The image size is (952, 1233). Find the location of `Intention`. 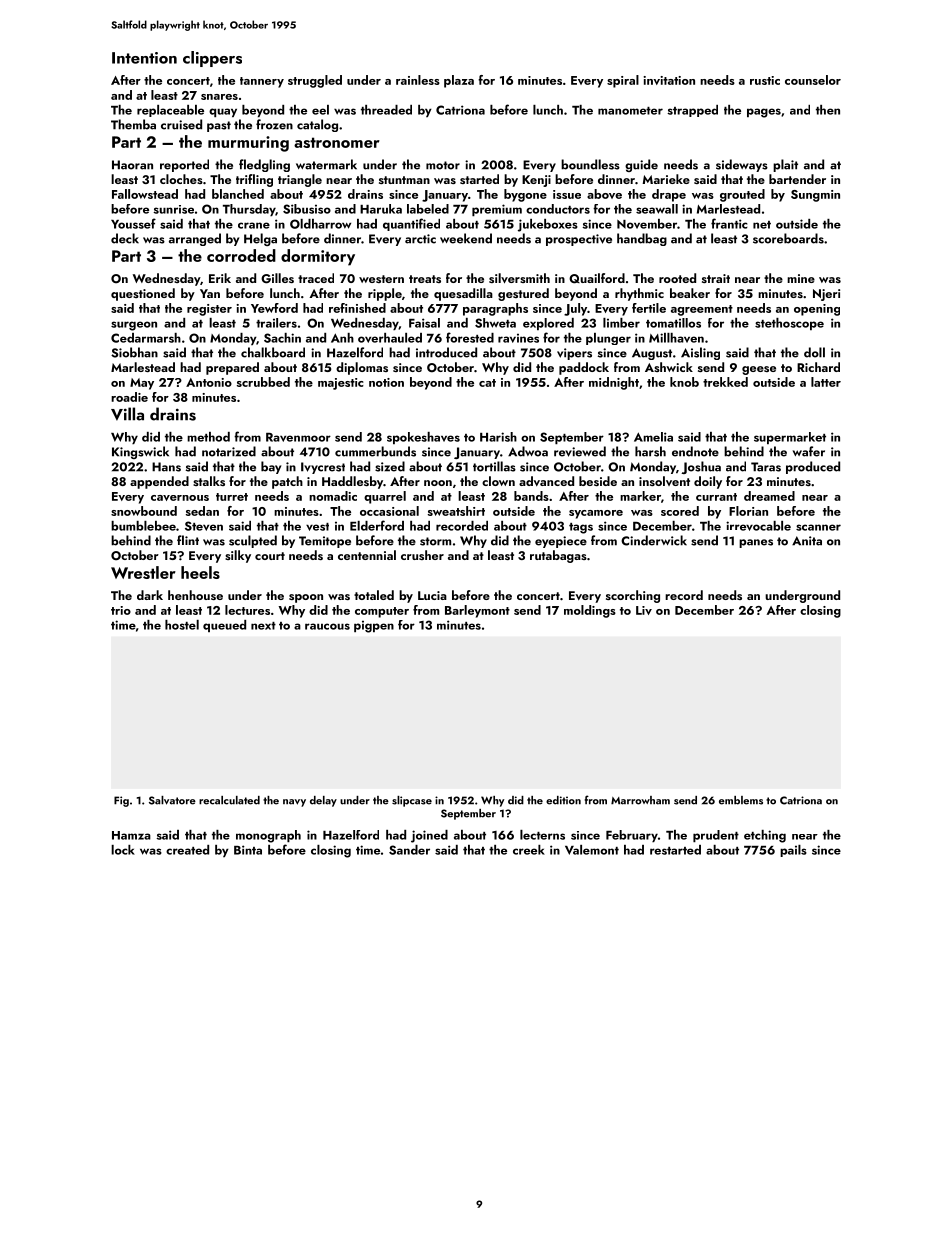

Intention is located at coordinates (144, 58).
